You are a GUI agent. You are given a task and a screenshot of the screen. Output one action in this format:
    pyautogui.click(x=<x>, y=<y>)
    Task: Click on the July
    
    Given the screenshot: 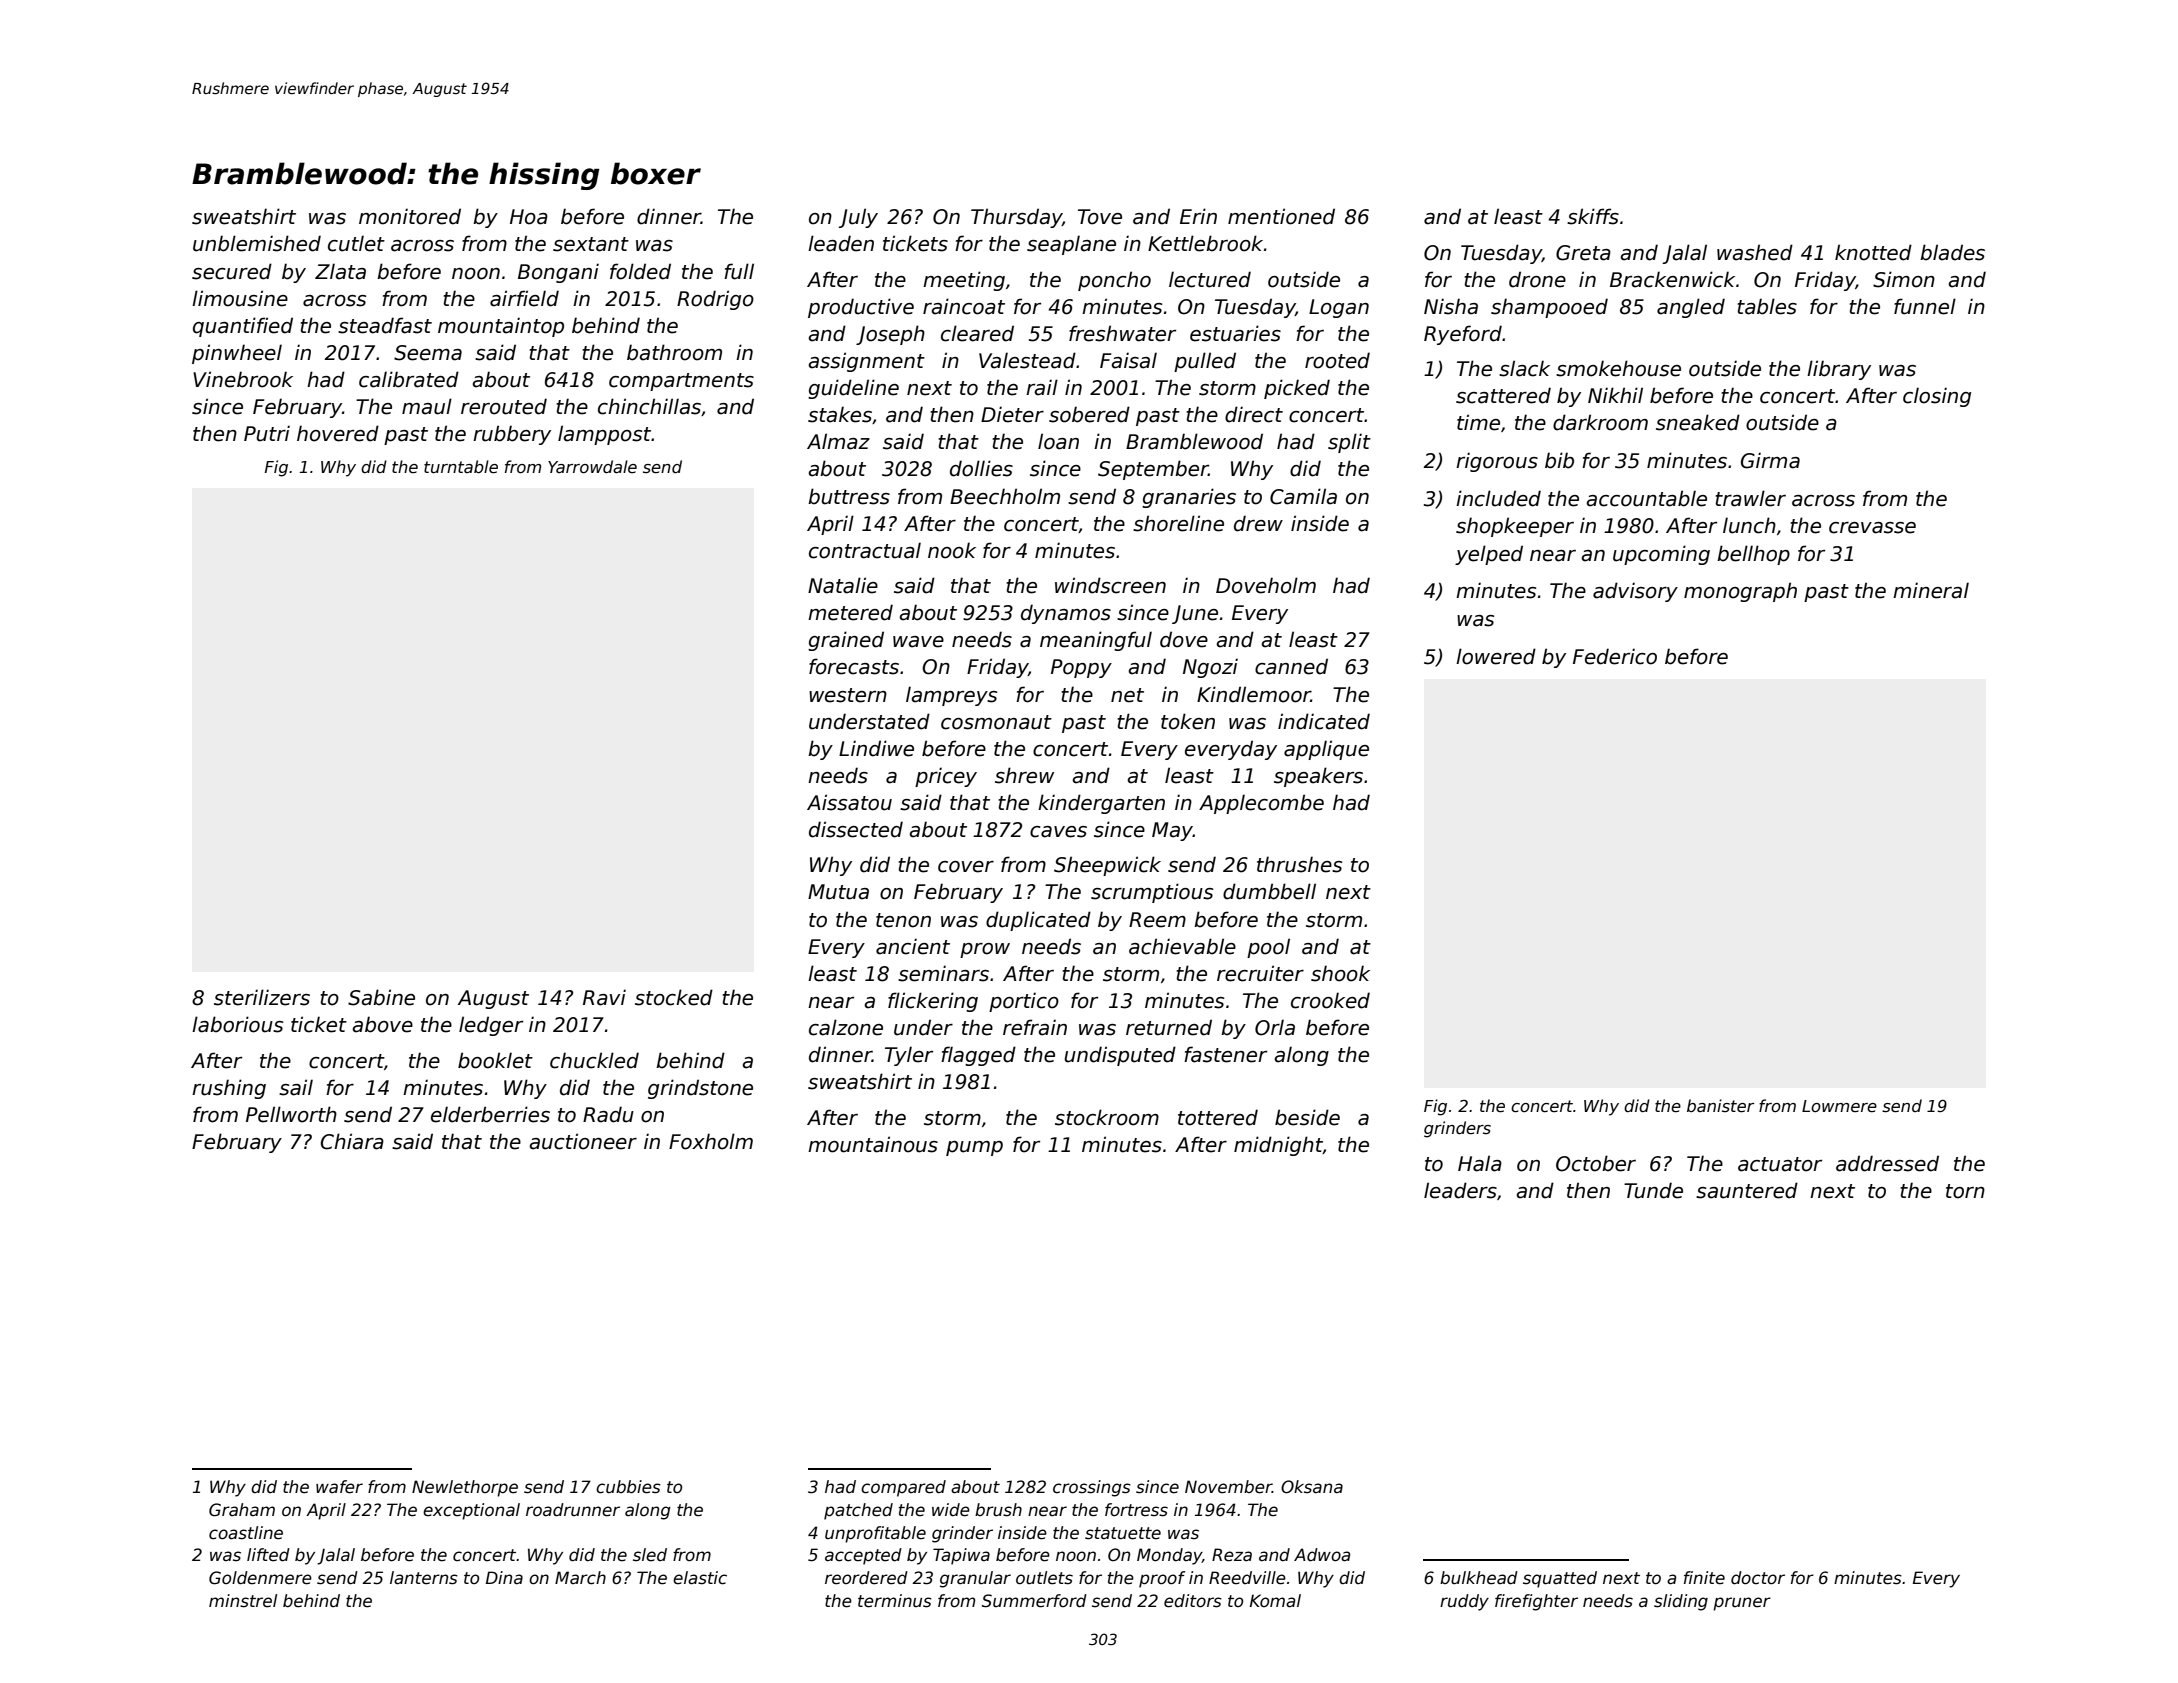 What is the action you would take?
    pyautogui.click(x=858, y=218)
